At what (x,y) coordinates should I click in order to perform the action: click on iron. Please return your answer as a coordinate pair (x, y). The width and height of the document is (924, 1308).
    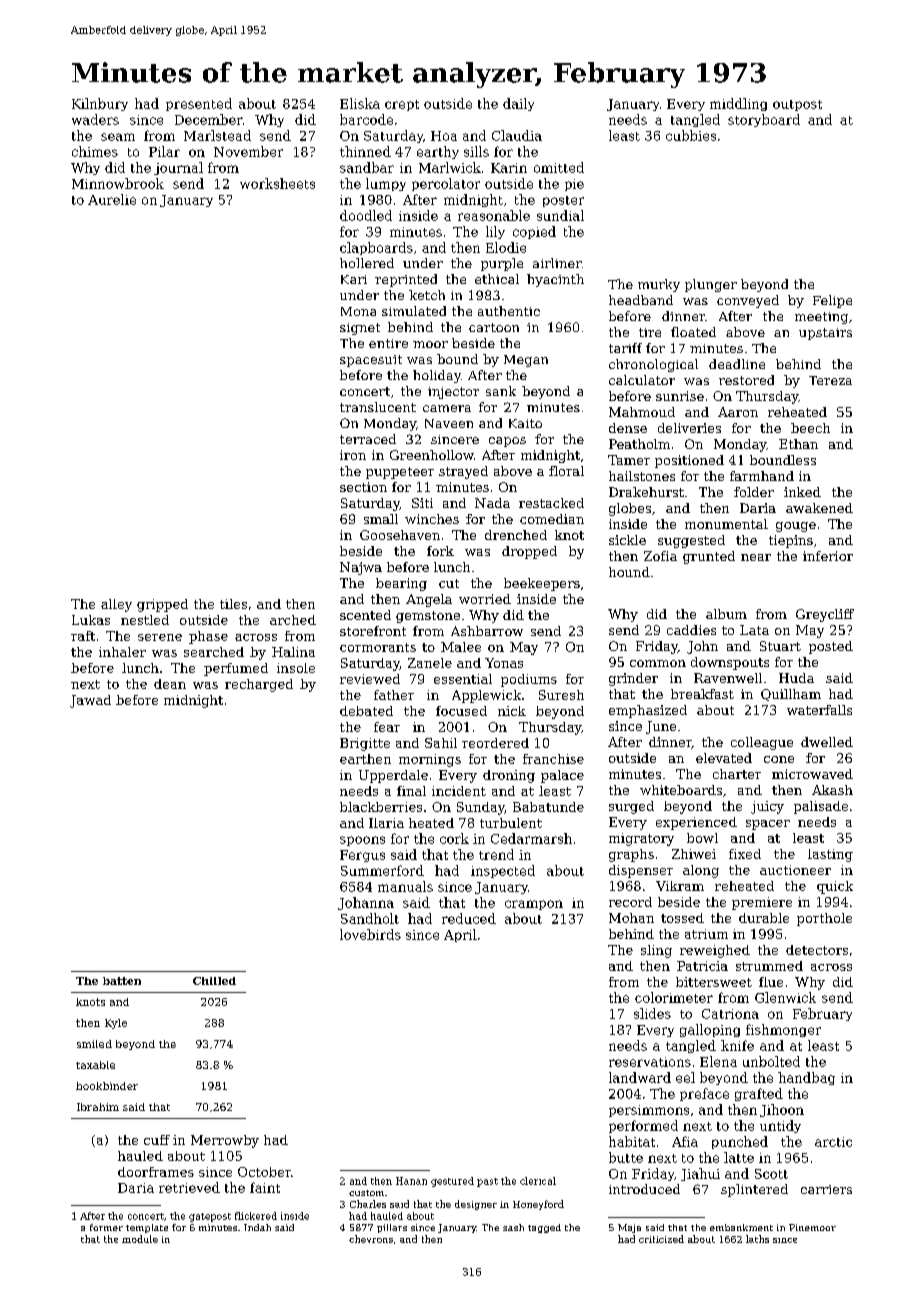
    Looking at the image, I should click on (353, 455).
